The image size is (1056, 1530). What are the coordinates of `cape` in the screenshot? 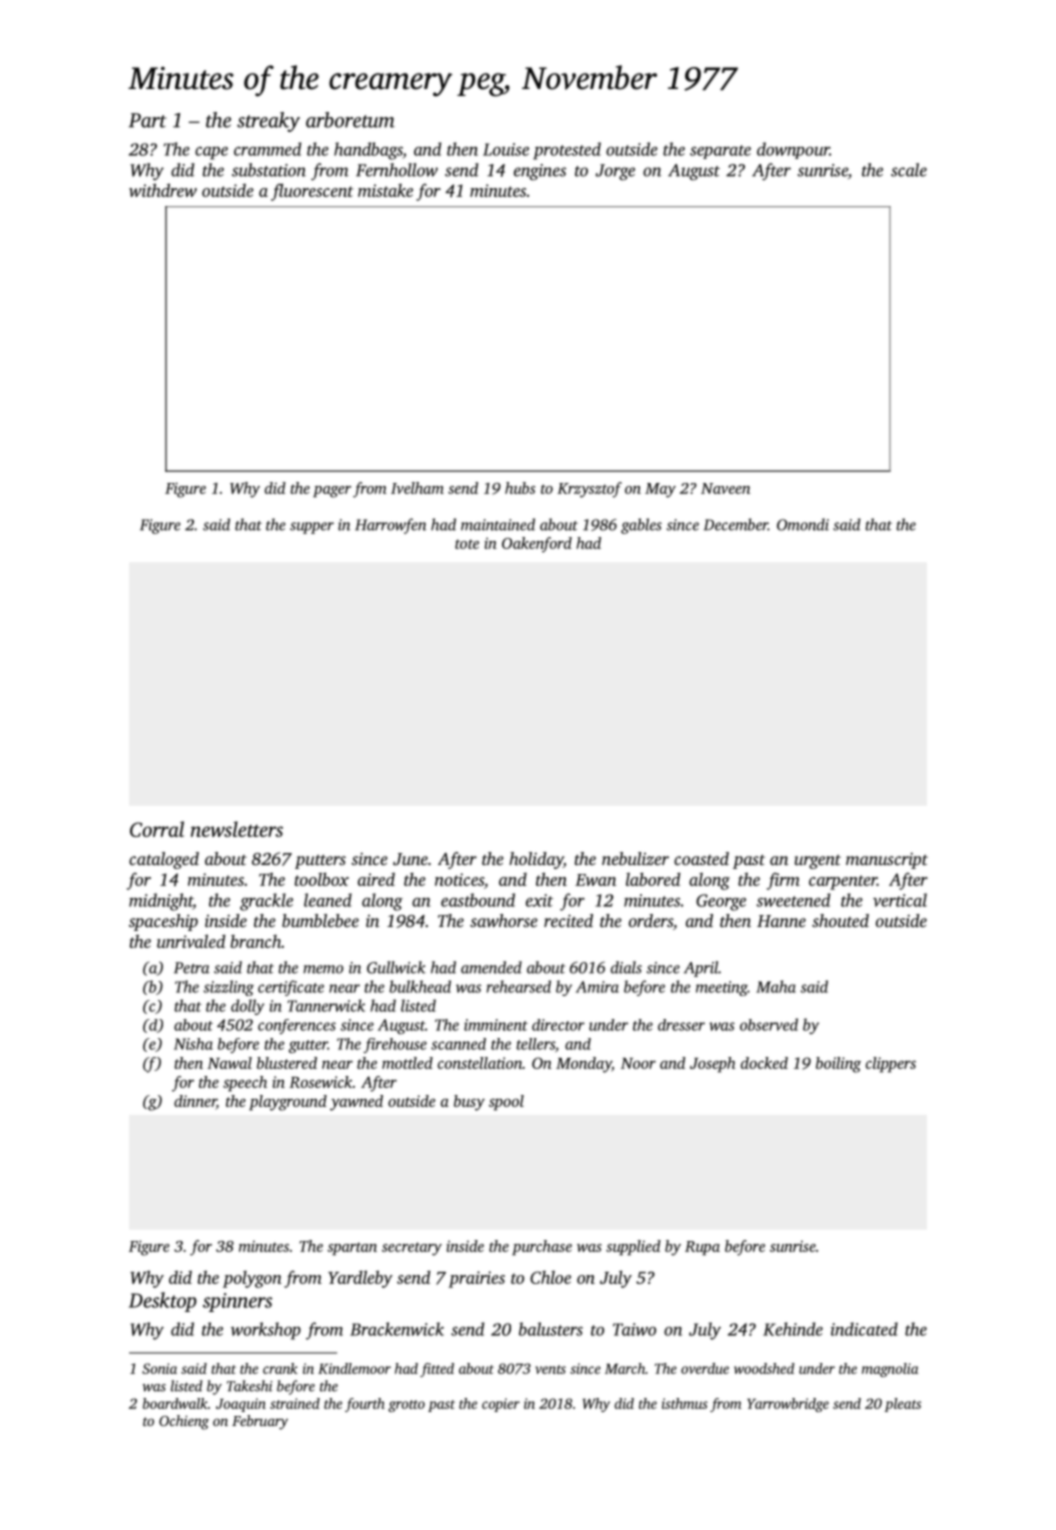 It's located at (211, 153).
